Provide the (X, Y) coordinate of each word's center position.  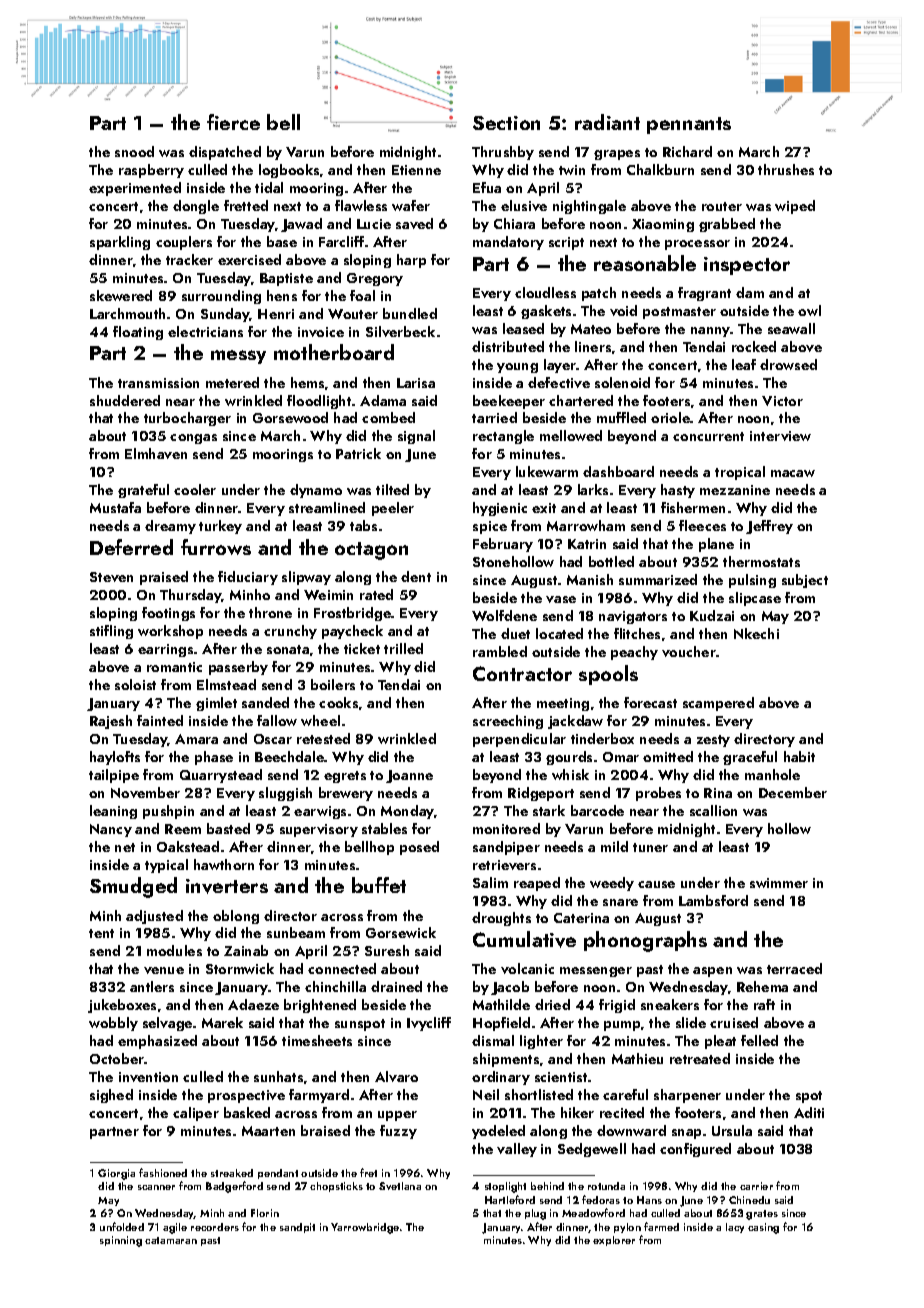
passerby (238, 668)
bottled (611, 561)
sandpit (297, 1228)
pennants (689, 125)
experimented (135, 189)
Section (506, 123)
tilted (392, 489)
